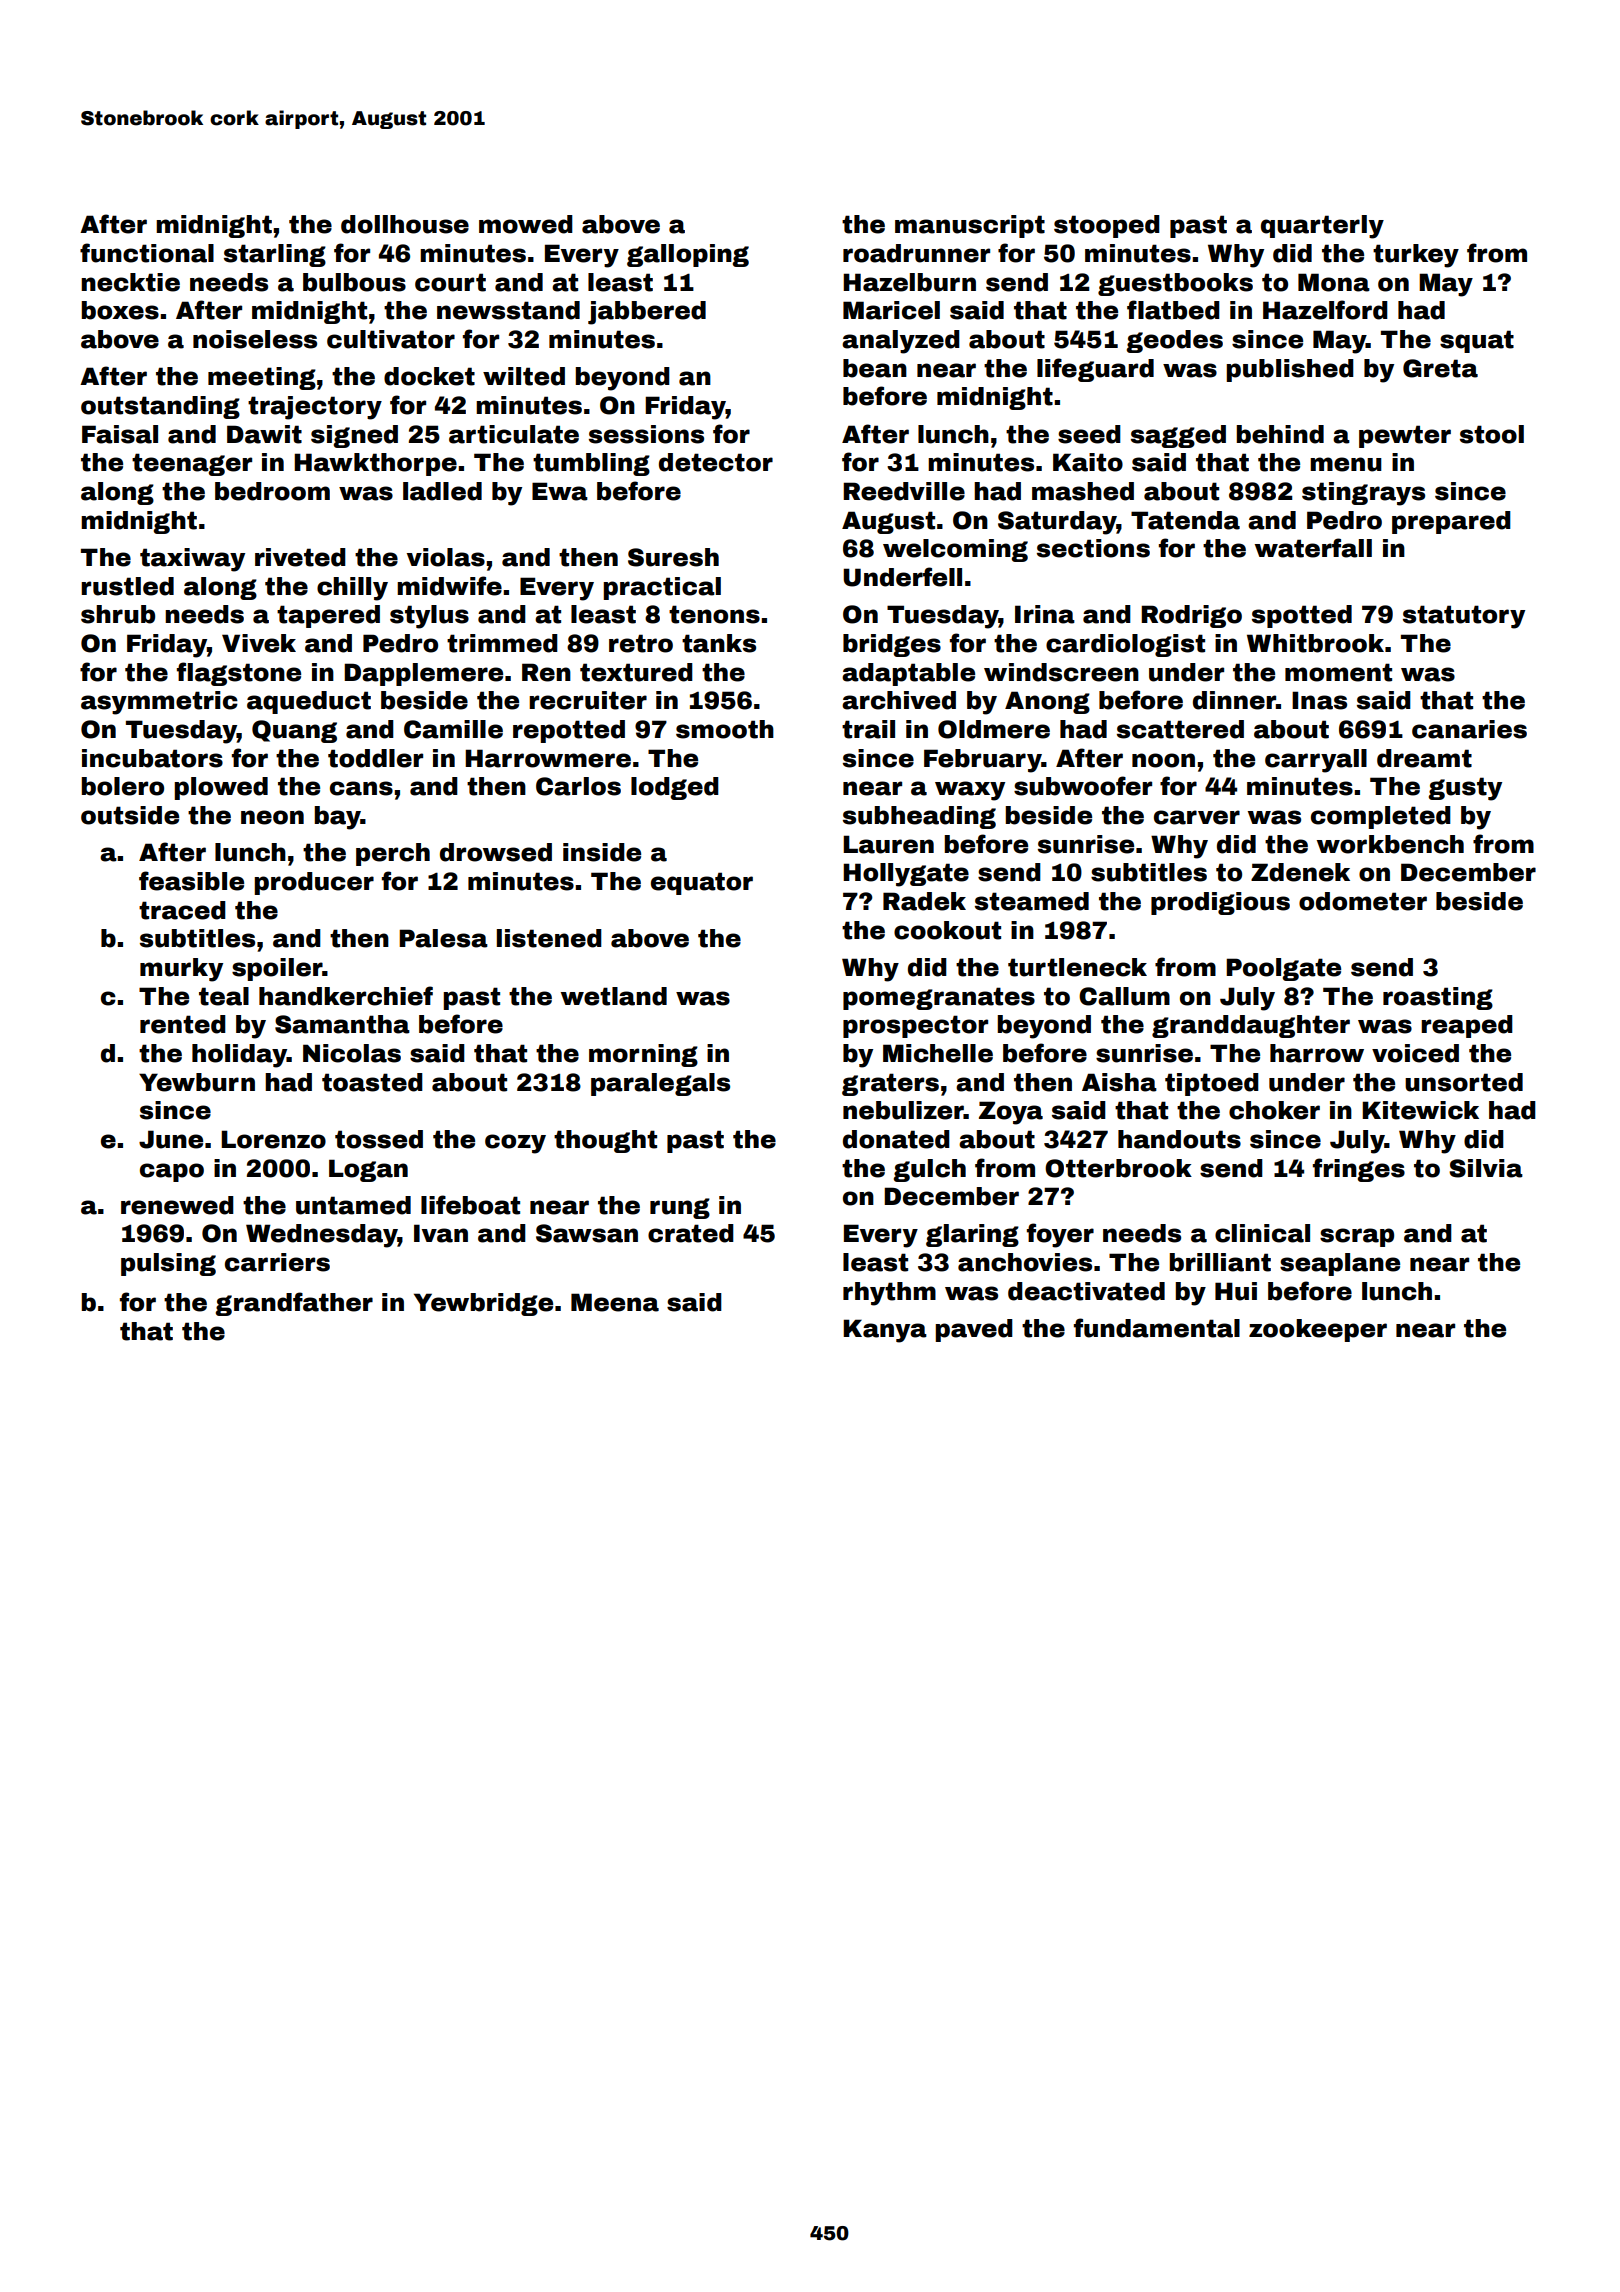 Image resolution: width=1620 pixels, height=2292 pixels. I want to click on sagged, so click(1178, 436).
